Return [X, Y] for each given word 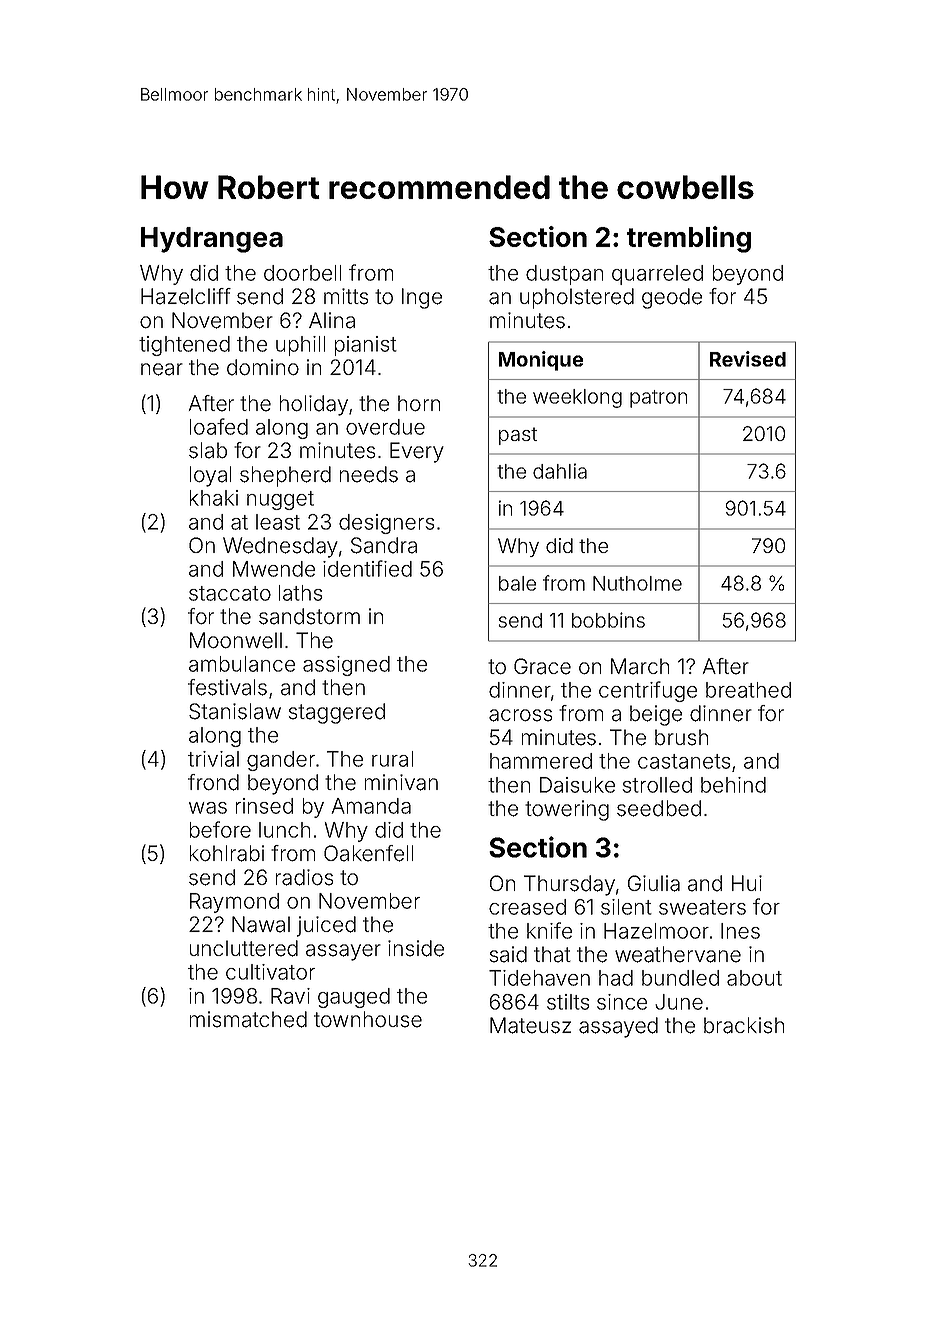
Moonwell [236, 640]
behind [733, 785]
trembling [689, 239]
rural [392, 759]
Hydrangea [212, 240]
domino [263, 367]
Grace [542, 666]
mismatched [248, 1019]
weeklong [577, 398]
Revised [748, 359]
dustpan [564, 275]
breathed [748, 690]
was [208, 808]
